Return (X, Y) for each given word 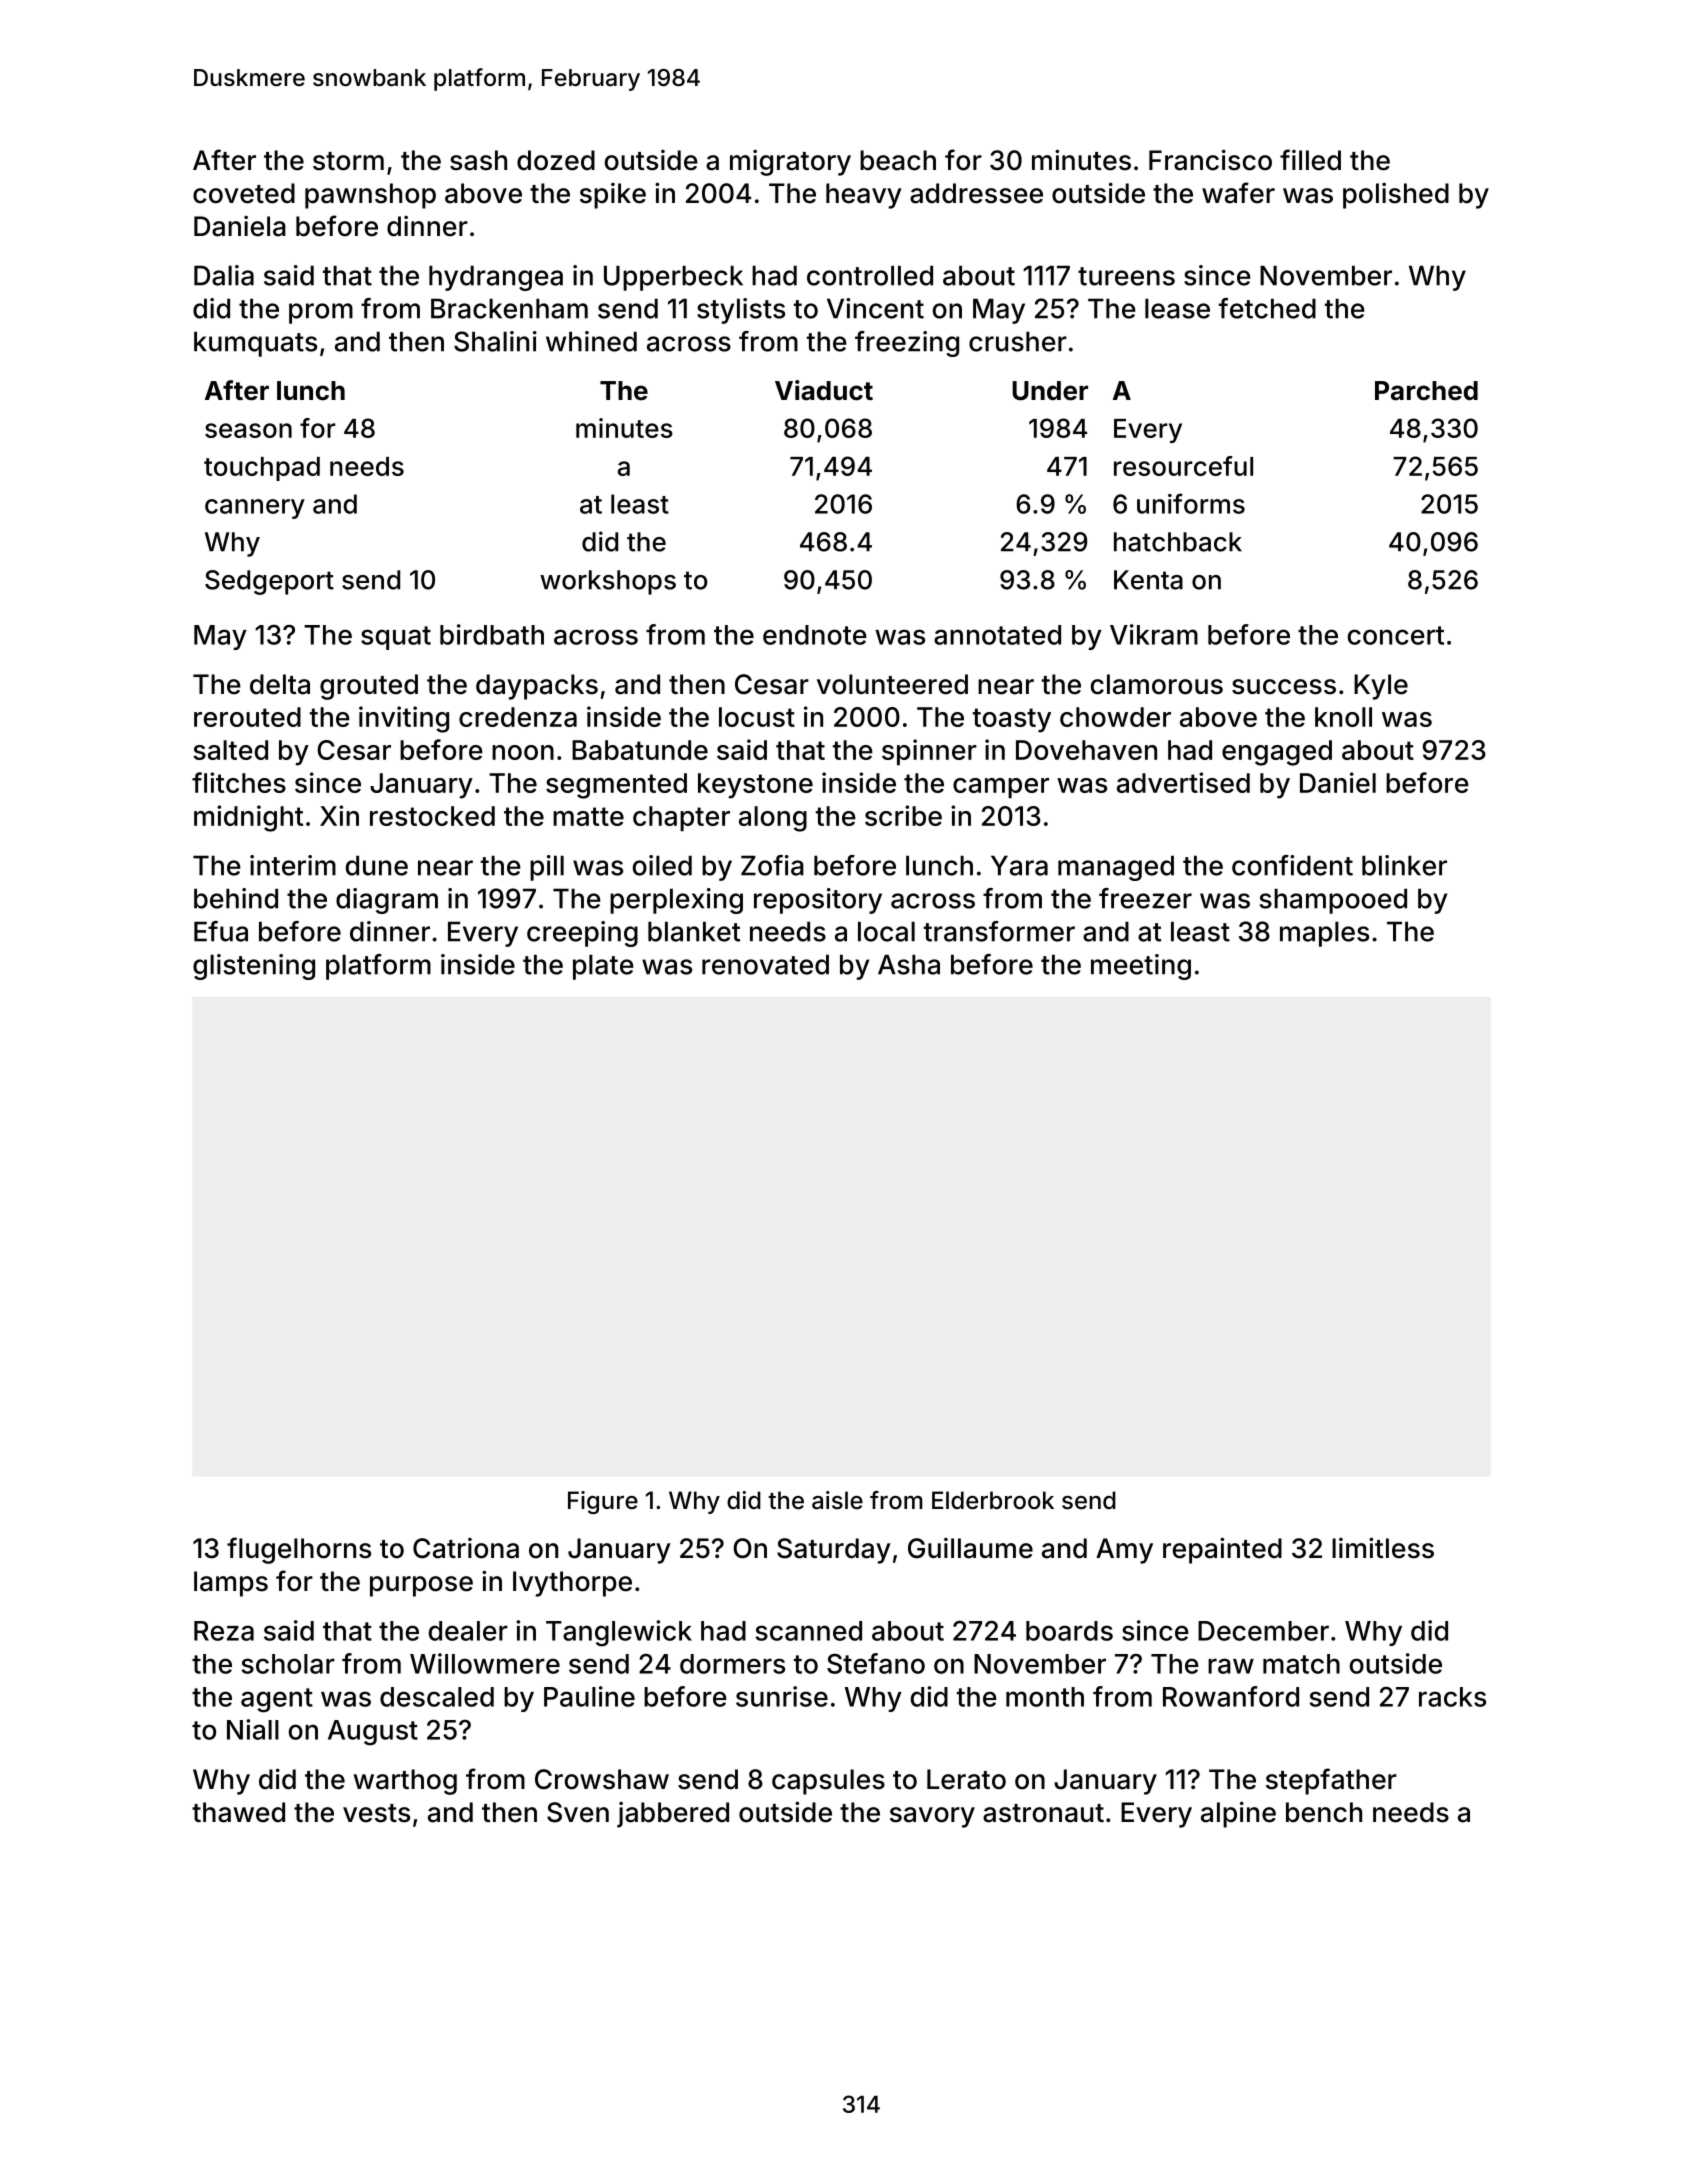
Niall (253, 1729)
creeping (582, 934)
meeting (1141, 967)
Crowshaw (602, 1779)
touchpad (262, 469)
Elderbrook (993, 1500)
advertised (1183, 782)
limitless (1383, 1548)
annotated (997, 635)
